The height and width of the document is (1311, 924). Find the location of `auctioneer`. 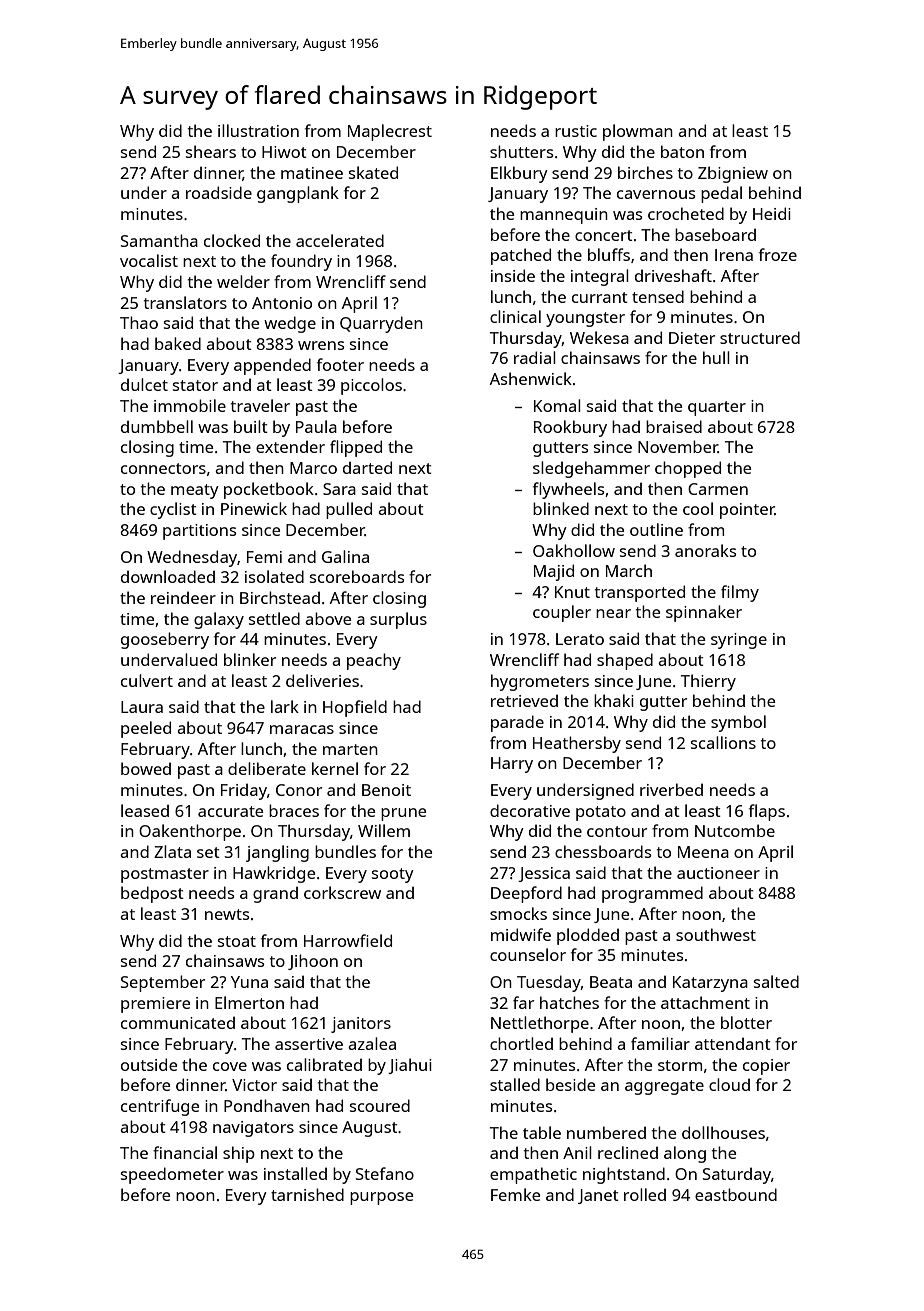

auctioneer is located at coordinates (718, 873).
